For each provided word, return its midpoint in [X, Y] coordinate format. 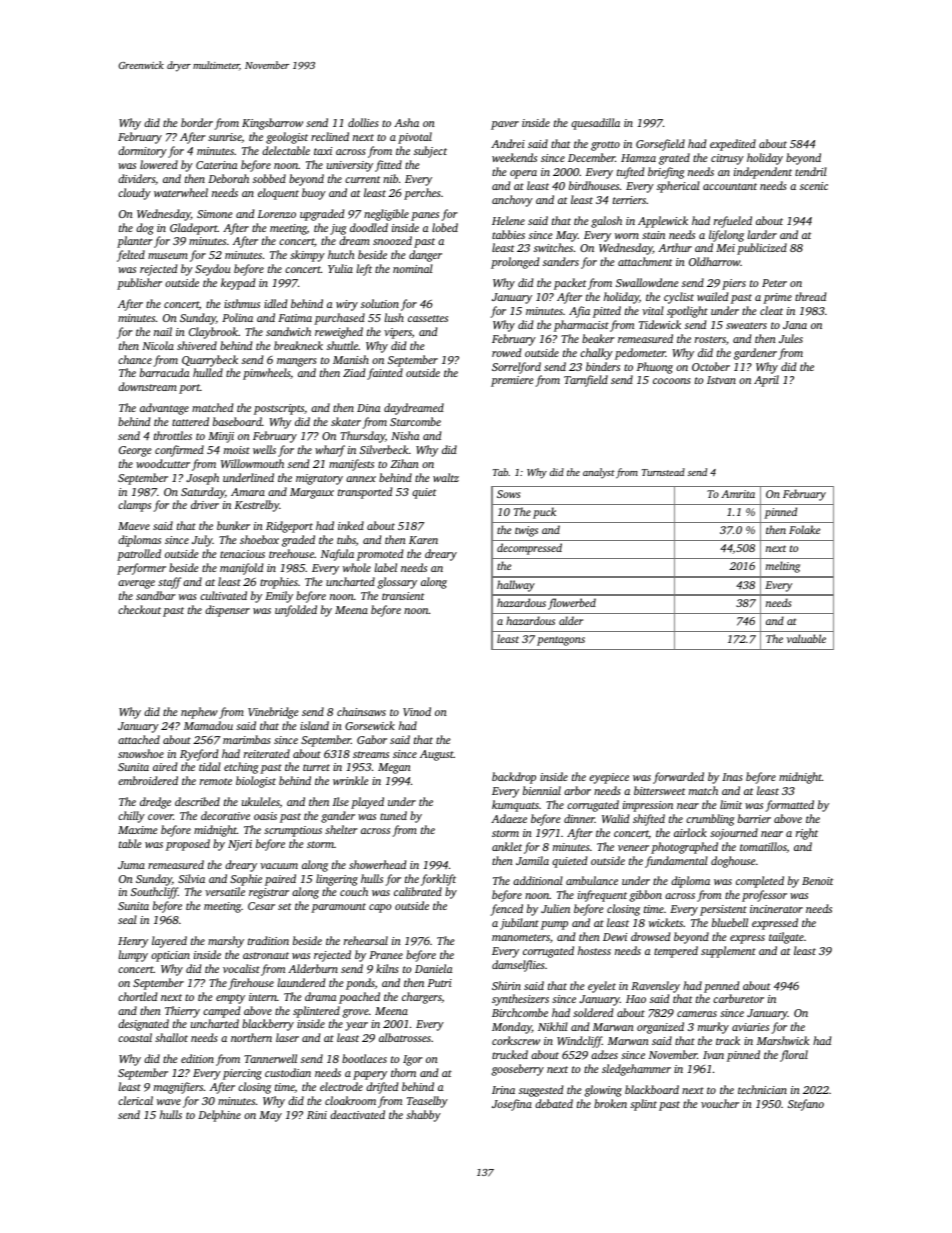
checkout [139, 609]
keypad [238, 284]
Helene [508, 220]
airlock [690, 832]
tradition [268, 940]
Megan [394, 768]
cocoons [672, 381]
